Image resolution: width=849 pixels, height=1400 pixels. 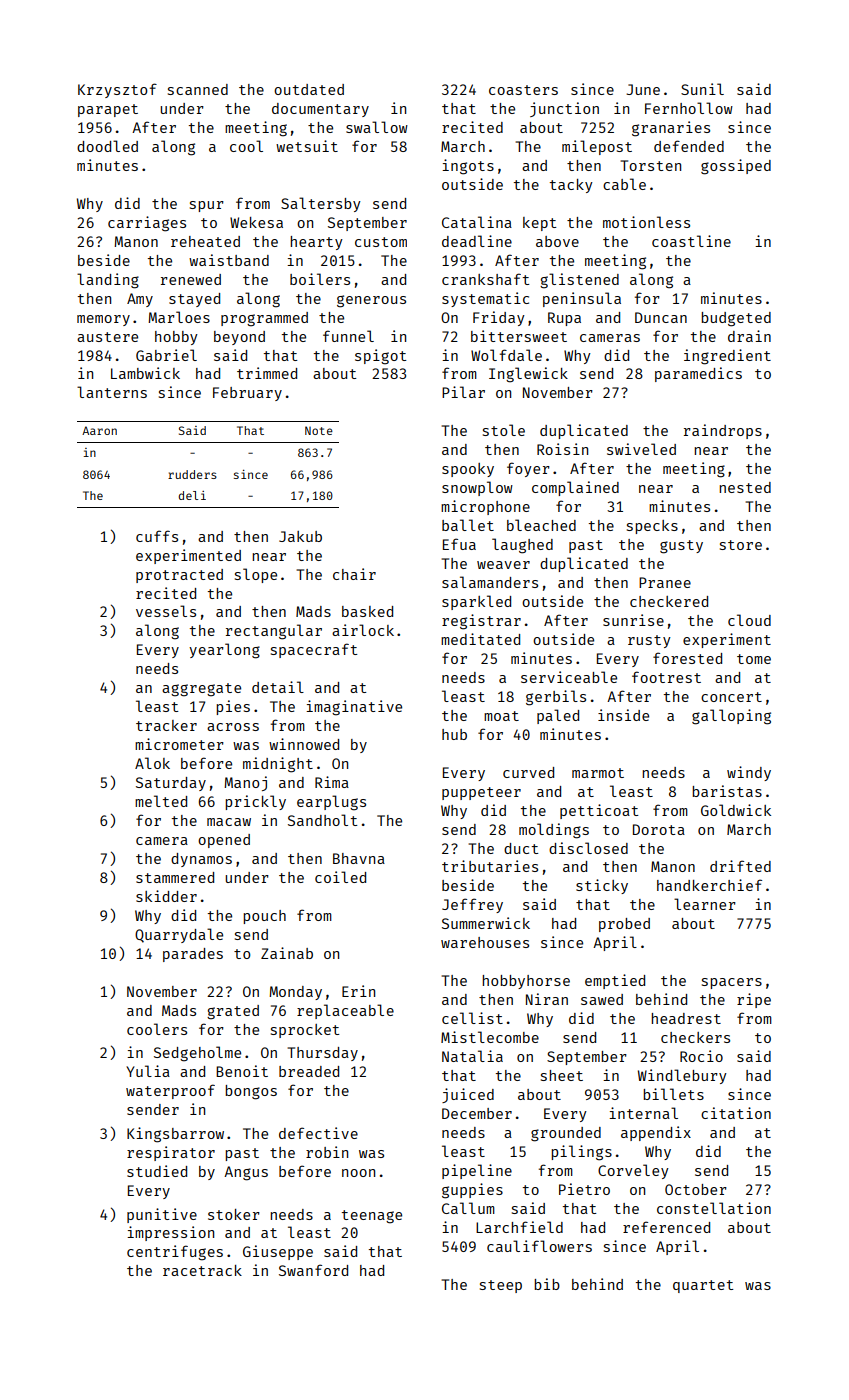 What do you see at coordinates (192, 474) in the screenshot?
I see `rudders` at bounding box center [192, 474].
